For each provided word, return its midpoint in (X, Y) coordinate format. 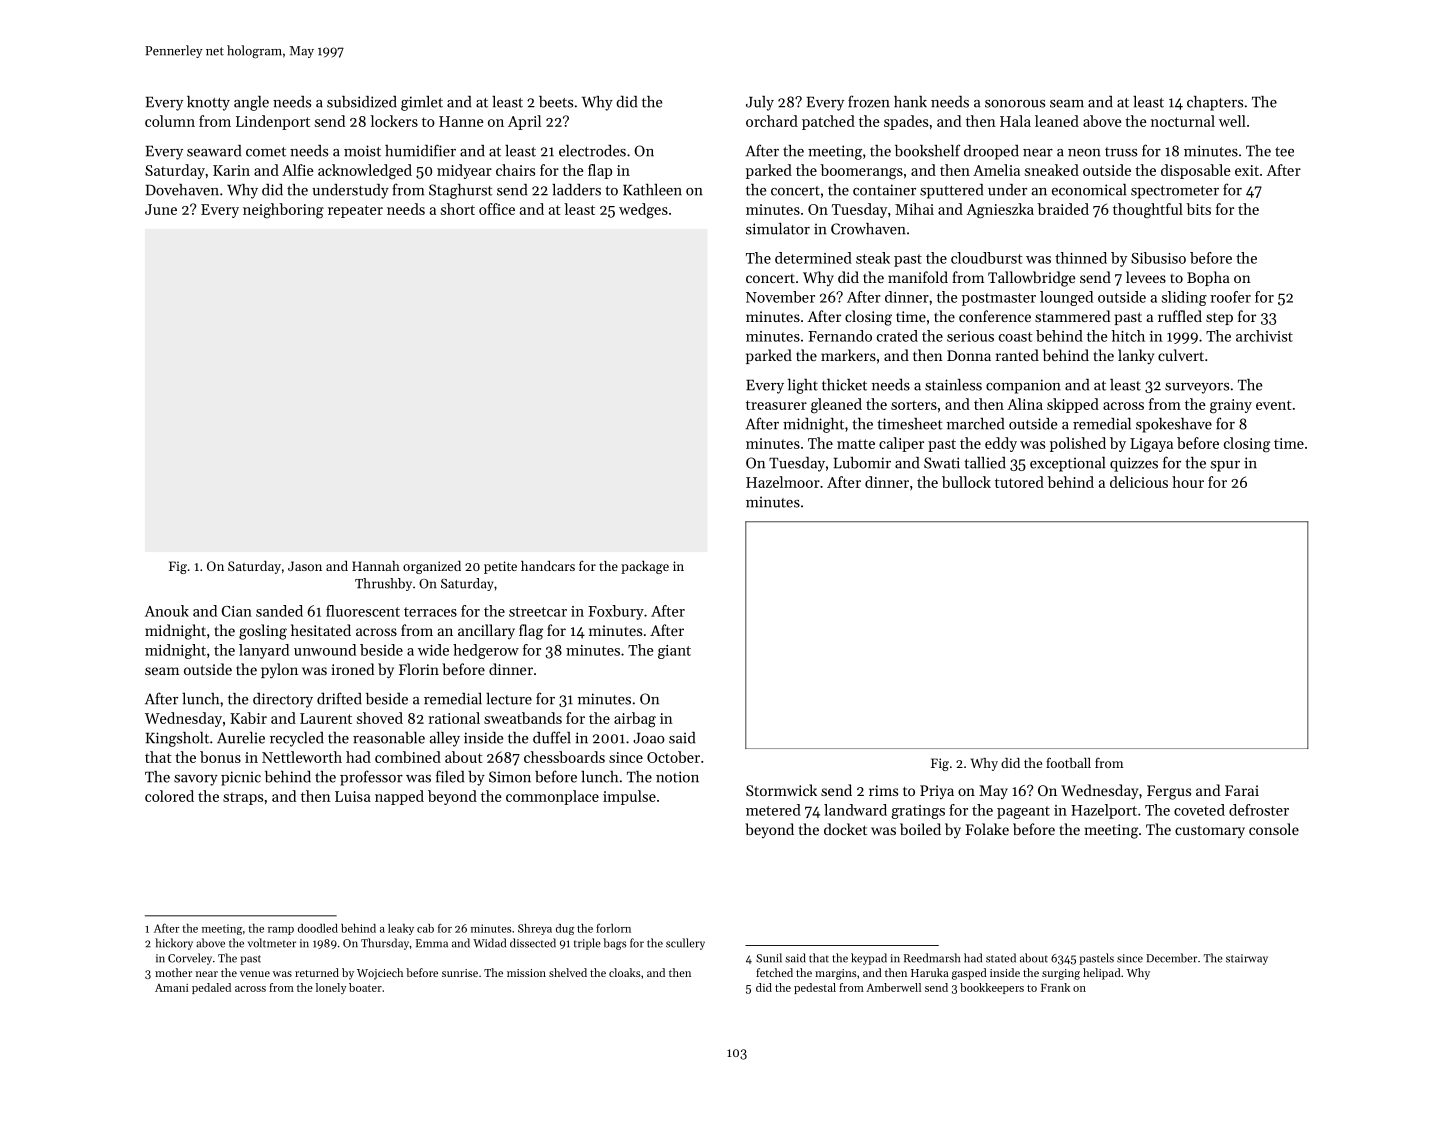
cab (425, 928)
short (458, 209)
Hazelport (1104, 811)
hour (1188, 482)
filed (450, 776)
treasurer (776, 405)
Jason (305, 566)
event (1274, 405)
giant (674, 652)
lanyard (264, 651)
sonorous (1015, 104)
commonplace (552, 797)
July (760, 103)
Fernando (840, 336)
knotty (208, 103)
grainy (1231, 406)
